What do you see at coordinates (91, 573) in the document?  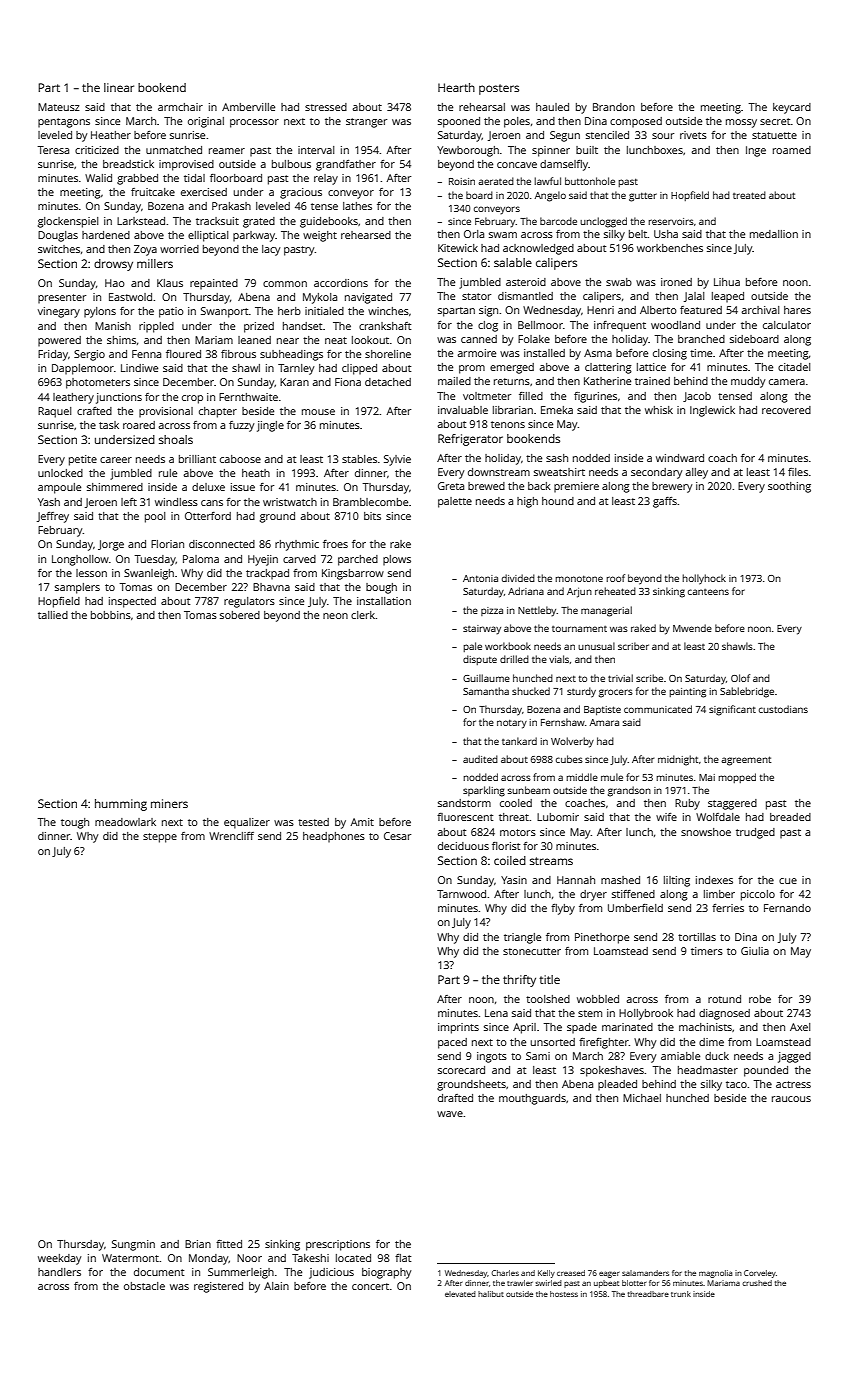 I see `lesson` at bounding box center [91, 573].
